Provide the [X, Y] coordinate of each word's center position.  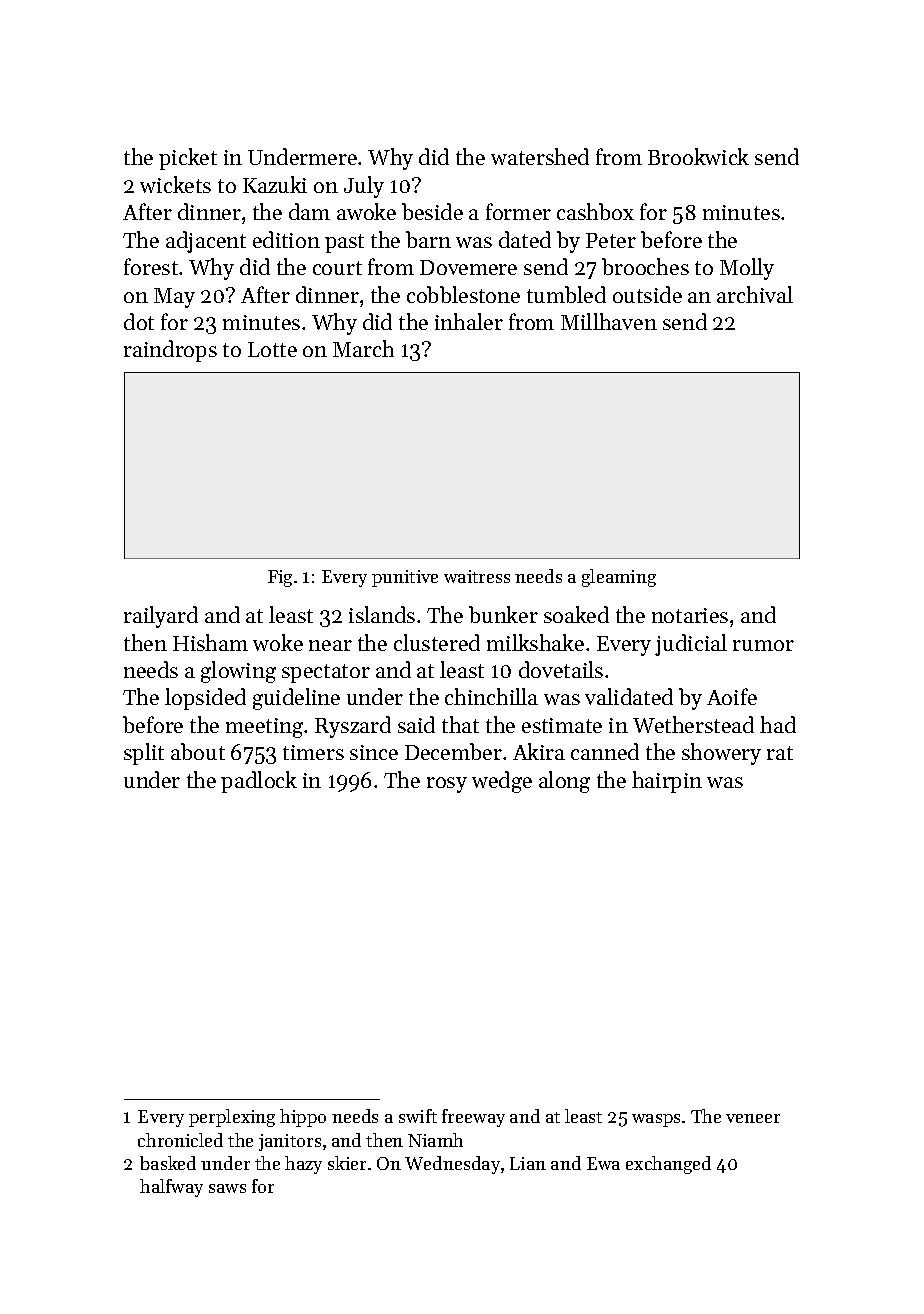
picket [188, 159]
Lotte [272, 349]
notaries [690, 615]
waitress [477, 576]
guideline [296, 699]
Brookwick [698, 156]
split [144, 754]
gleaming [619, 578]
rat [780, 753]
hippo [303, 1118]
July [364, 187]
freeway [473, 1118]
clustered [437, 642]
